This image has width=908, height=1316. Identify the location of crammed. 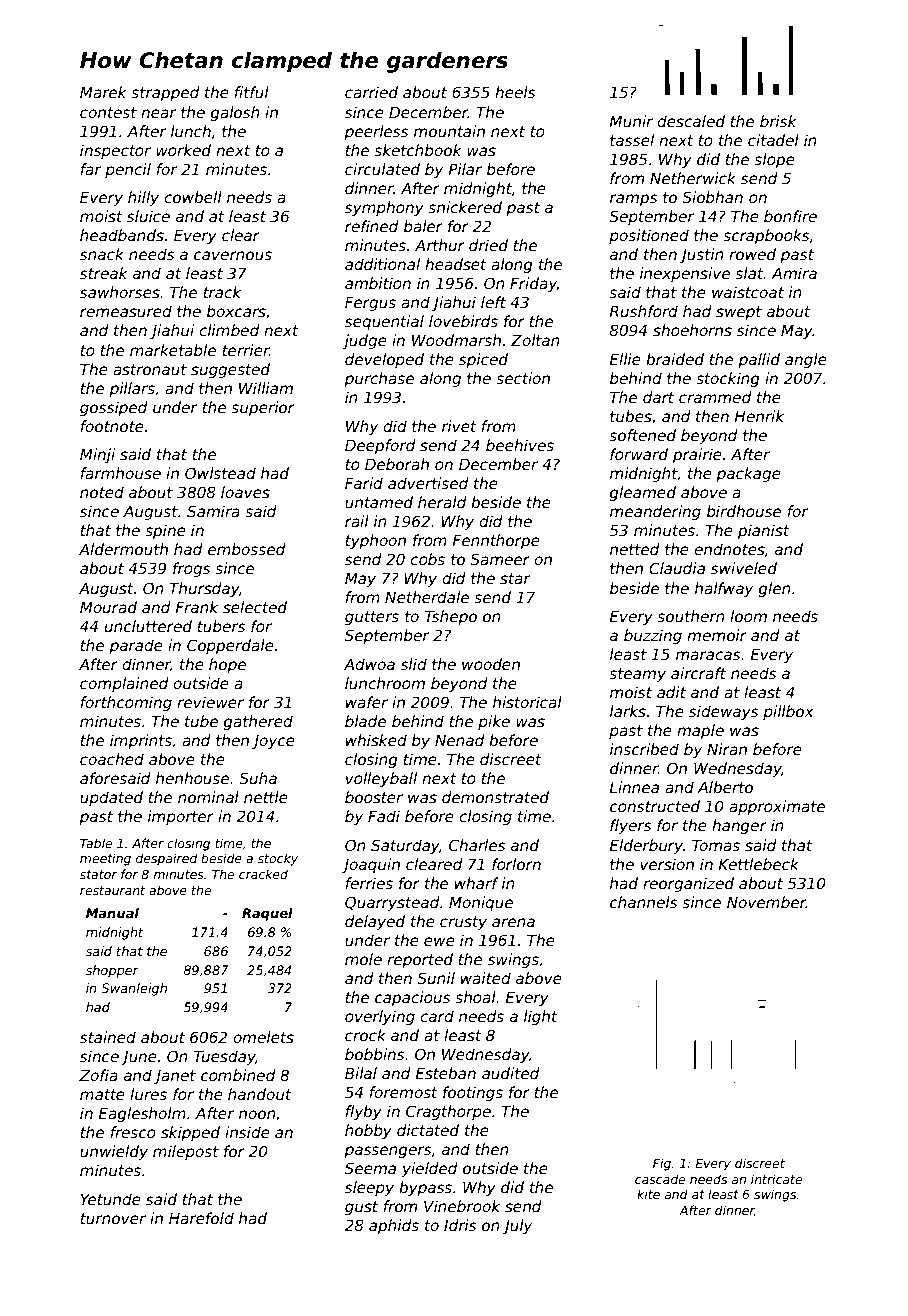
(715, 397).
